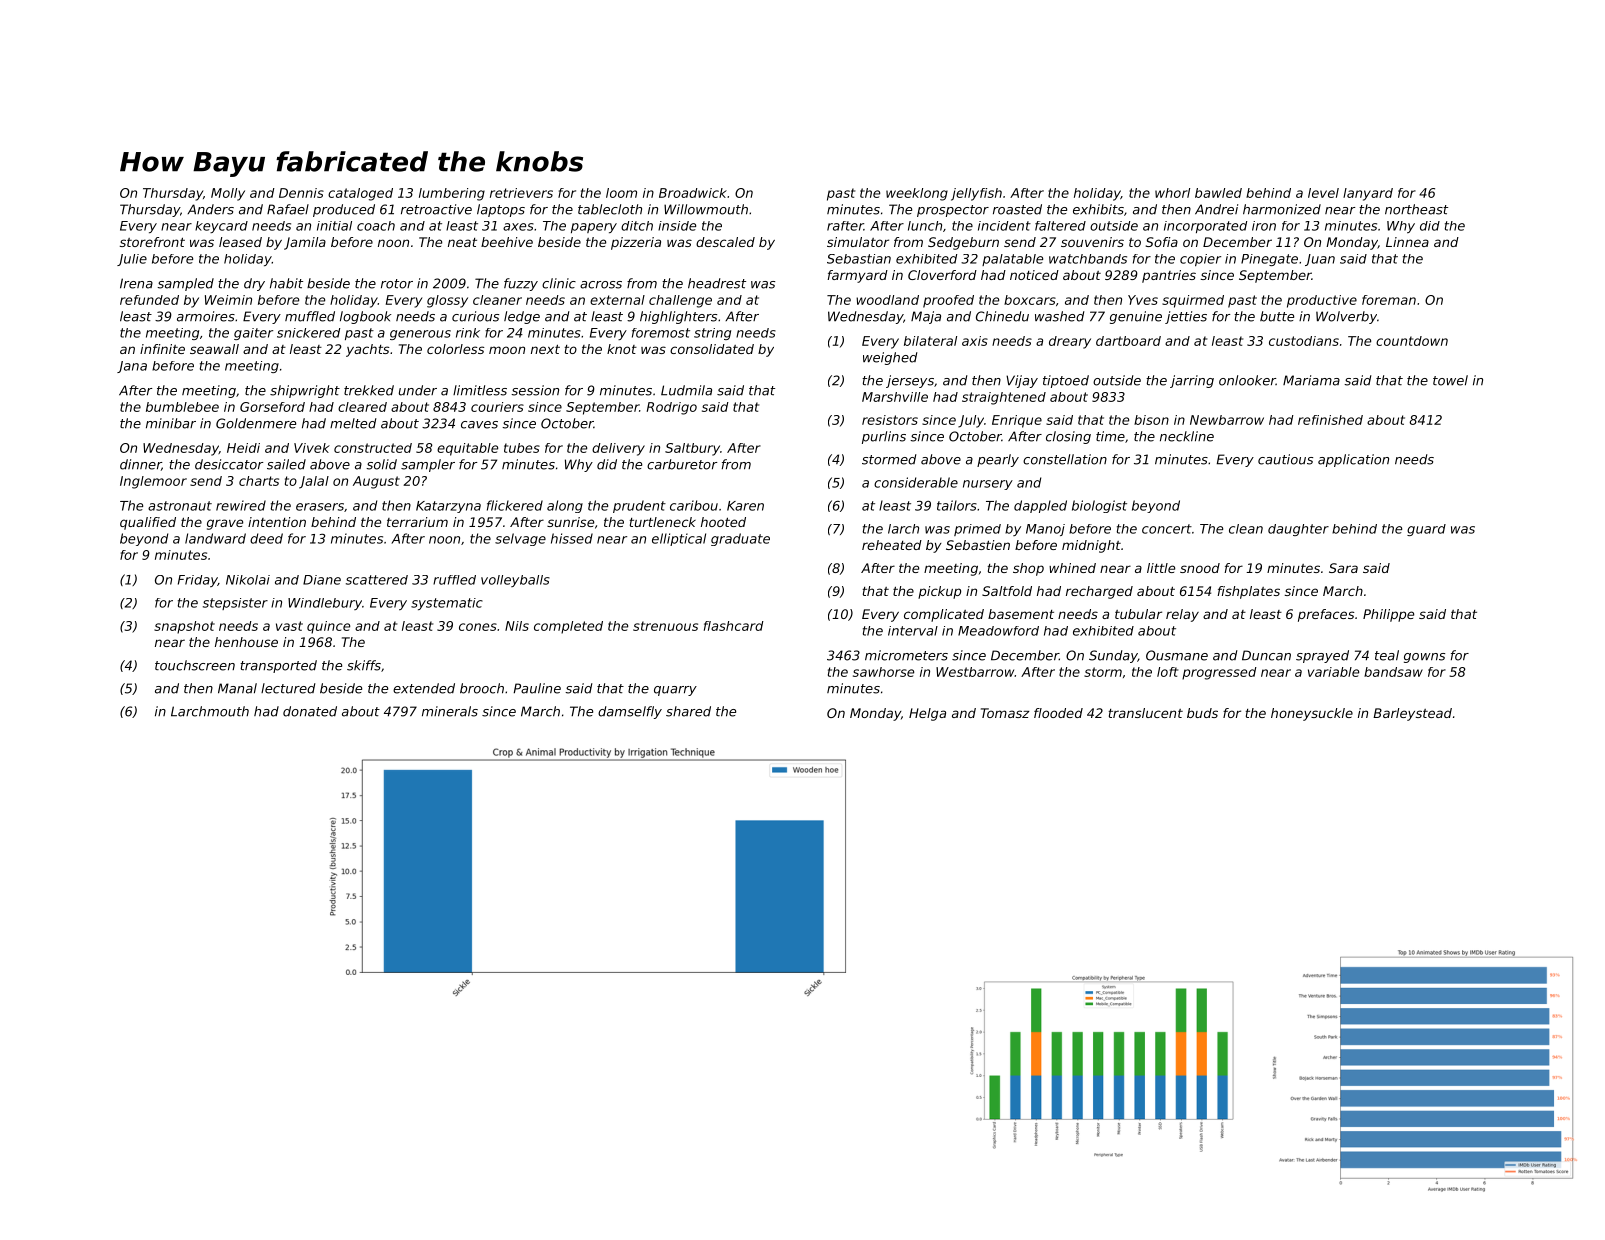 This screenshot has height=1240, width=1605. Describe the element at coordinates (740, 539) in the screenshot. I see `graduate` at that location.
